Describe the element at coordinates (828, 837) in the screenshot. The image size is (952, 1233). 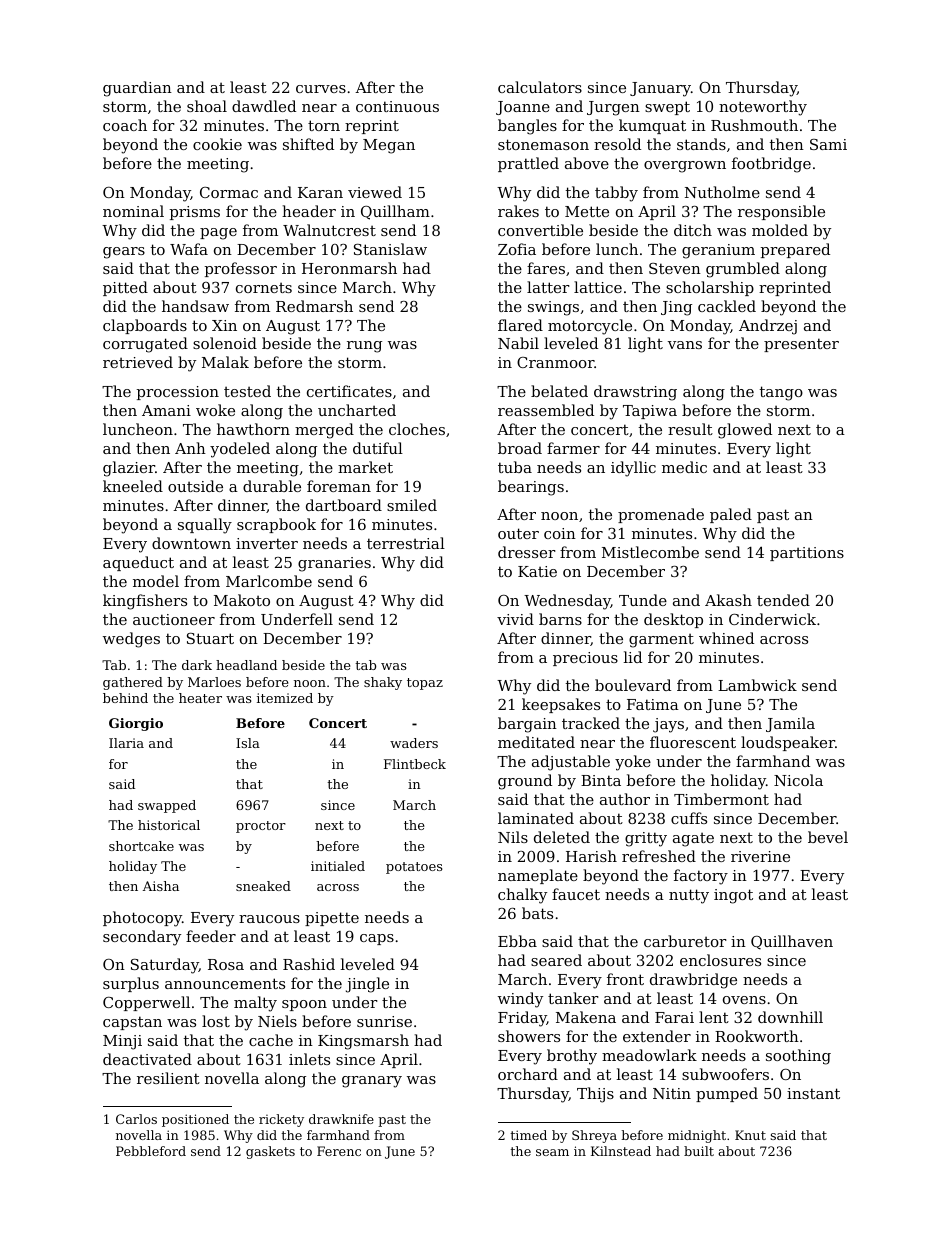
I see `bevel` at that location.
